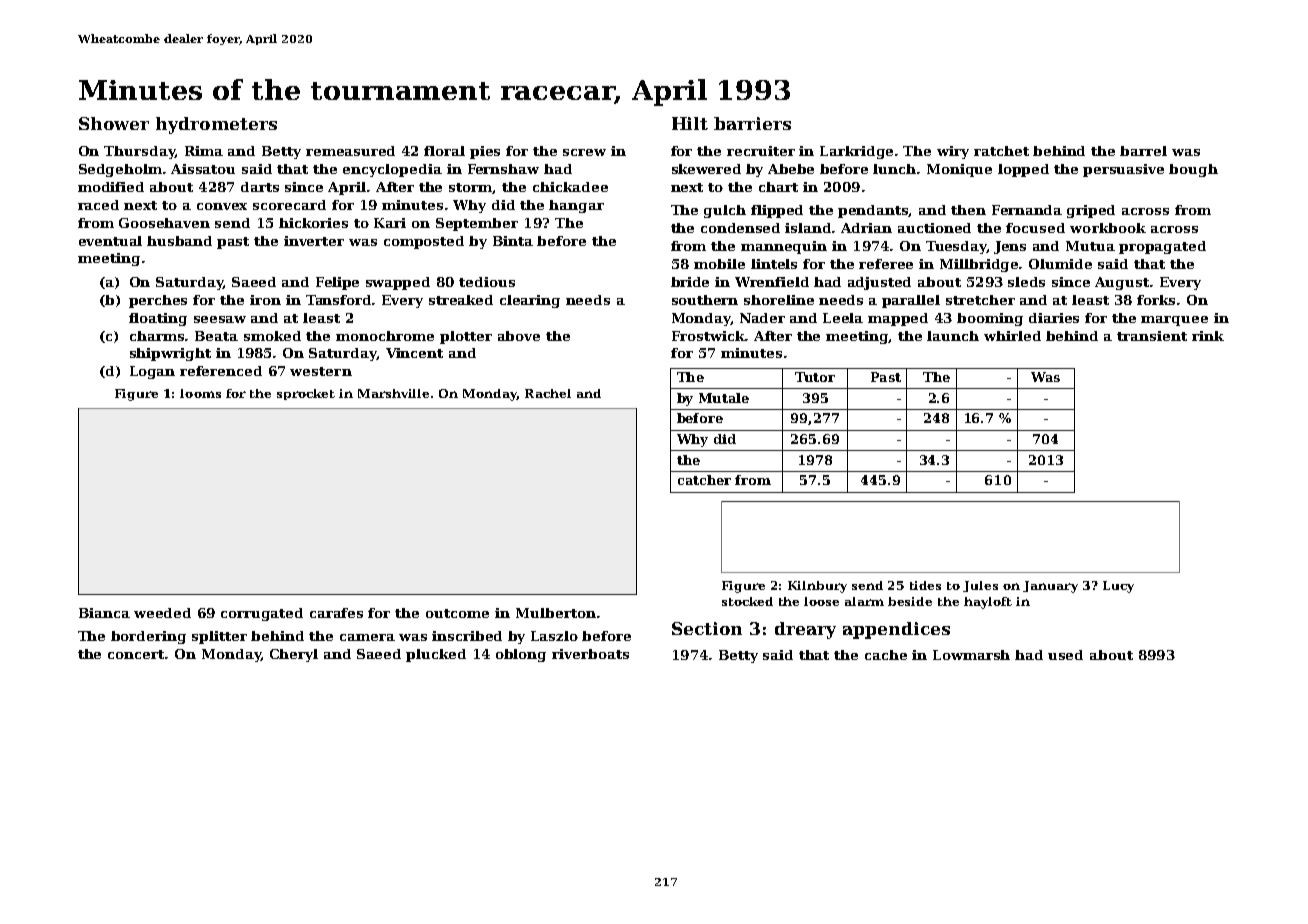 This screenshot has width=1308, height=924. Describe the element at coordinates (724, 398) in the screenshot. I see `Mutale` at that location.
